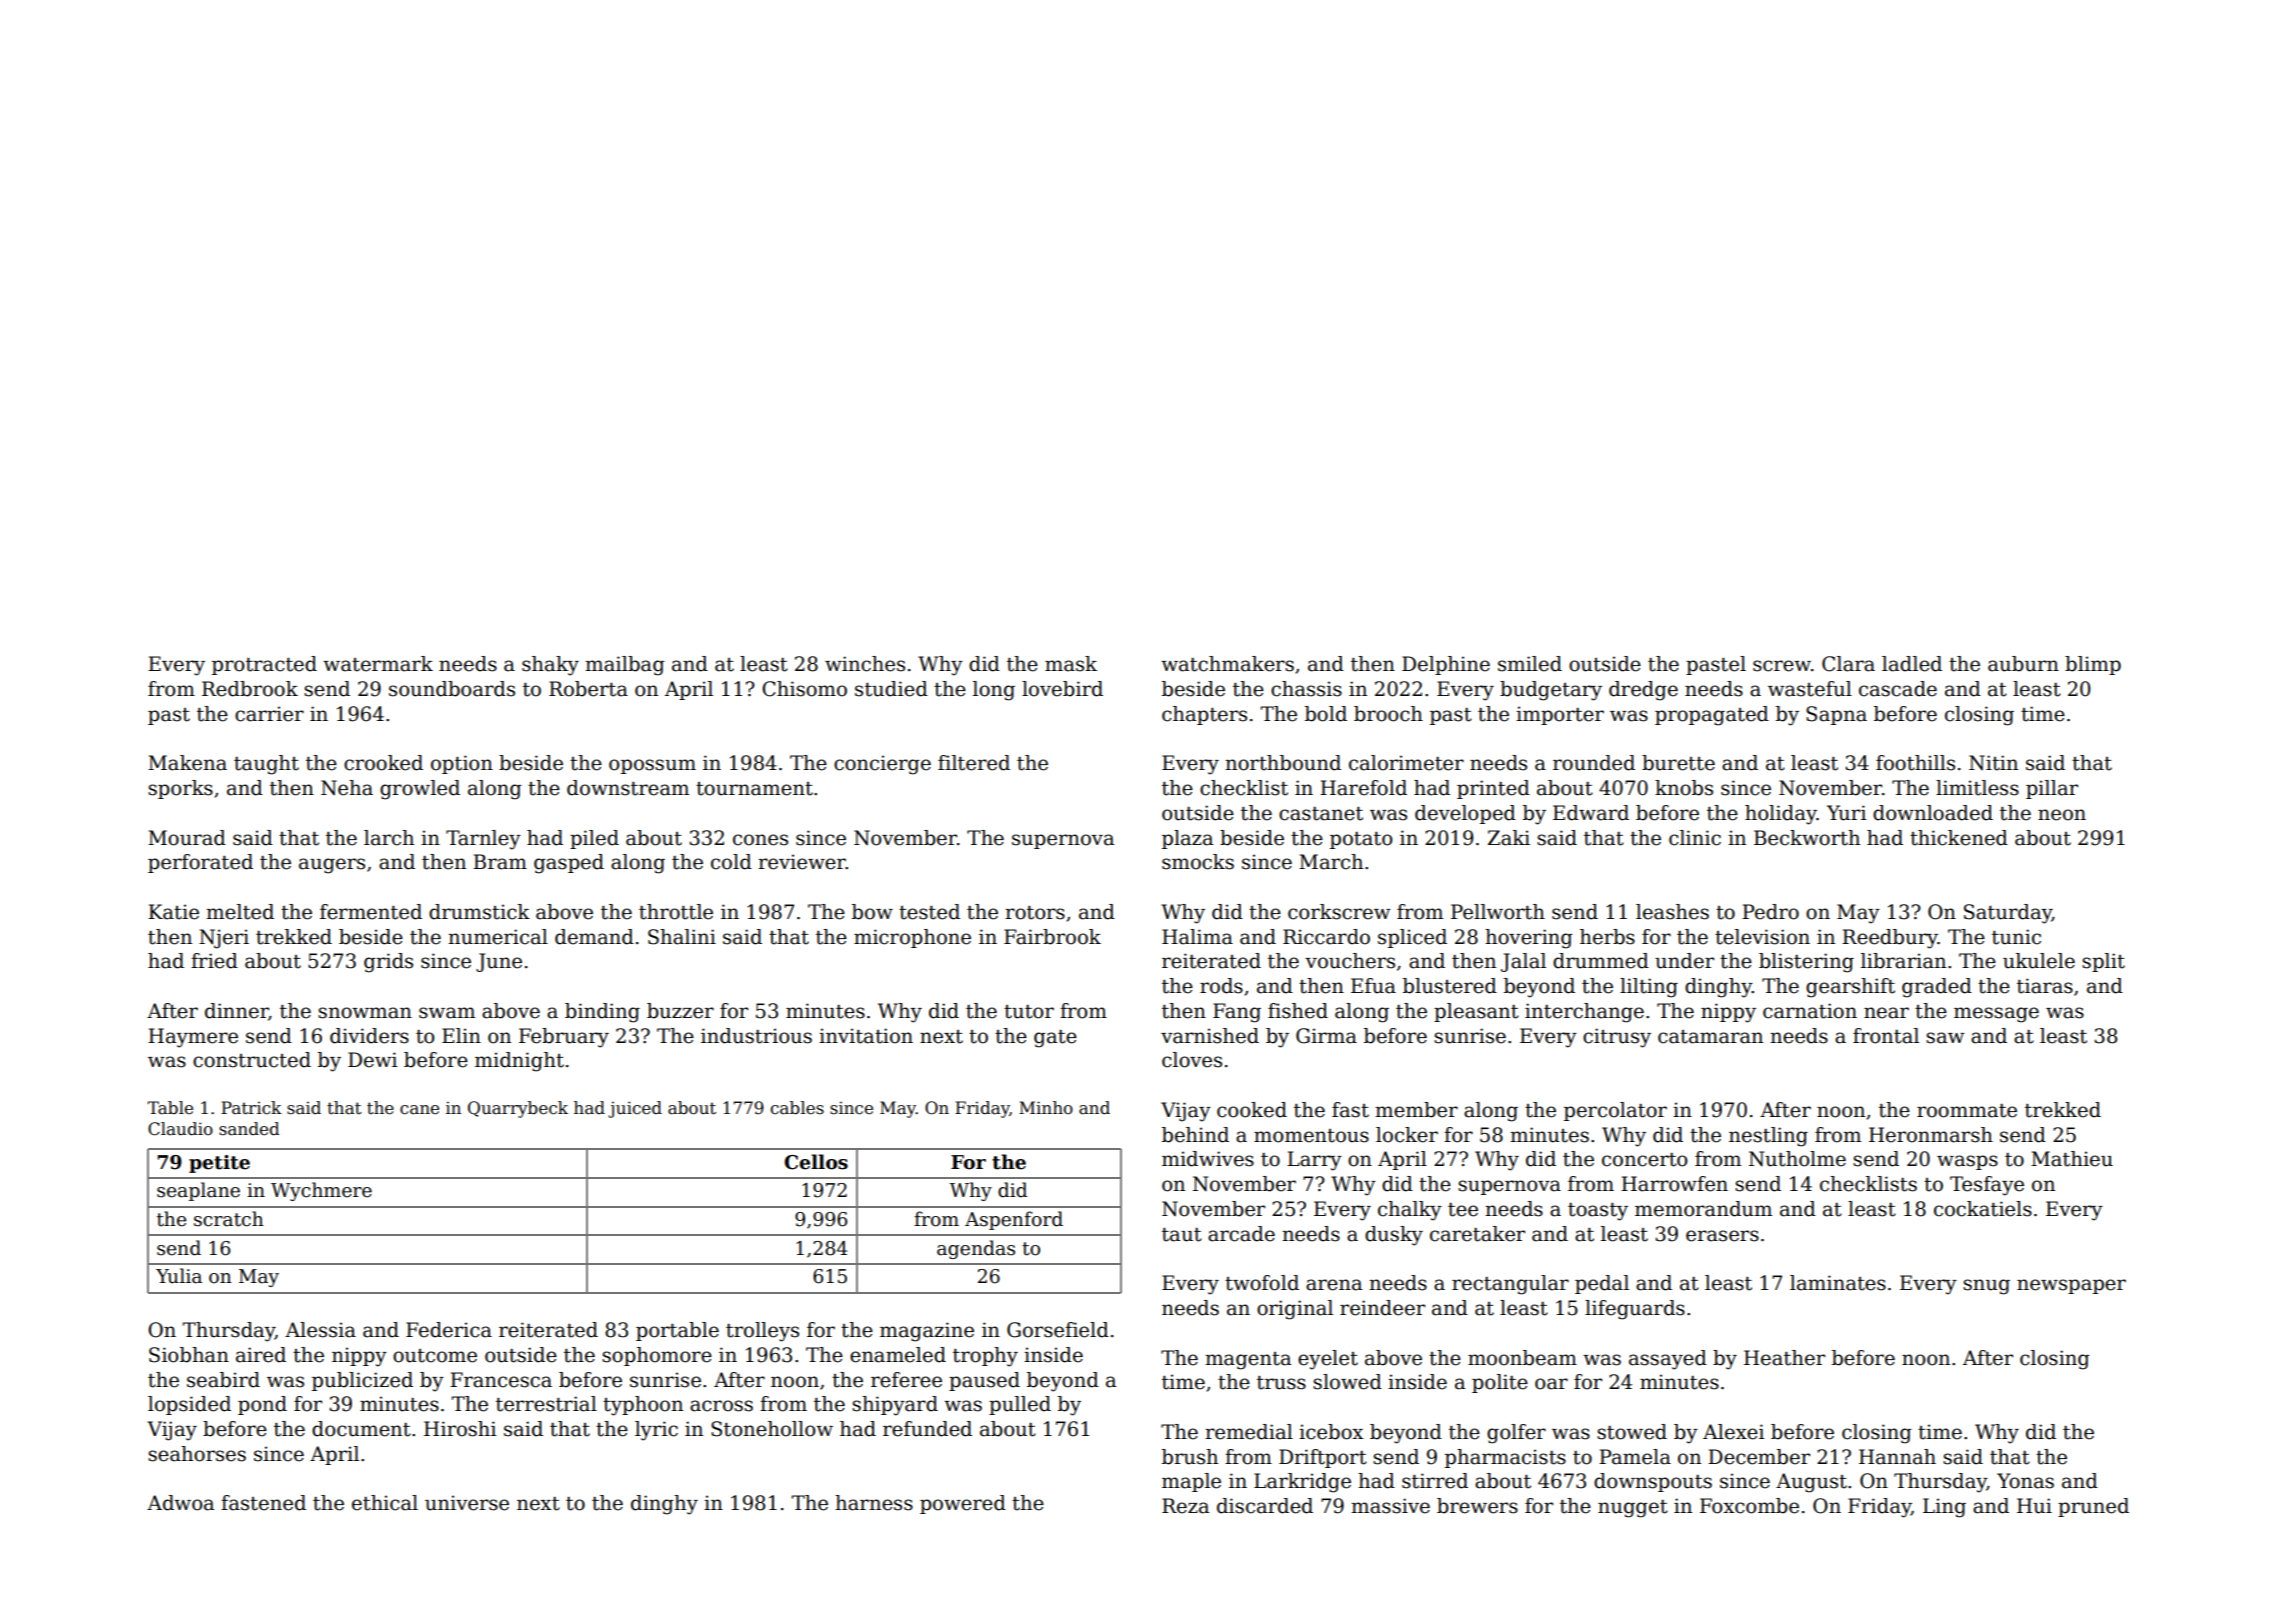  I want to click on member, so click(1416, 1110).
